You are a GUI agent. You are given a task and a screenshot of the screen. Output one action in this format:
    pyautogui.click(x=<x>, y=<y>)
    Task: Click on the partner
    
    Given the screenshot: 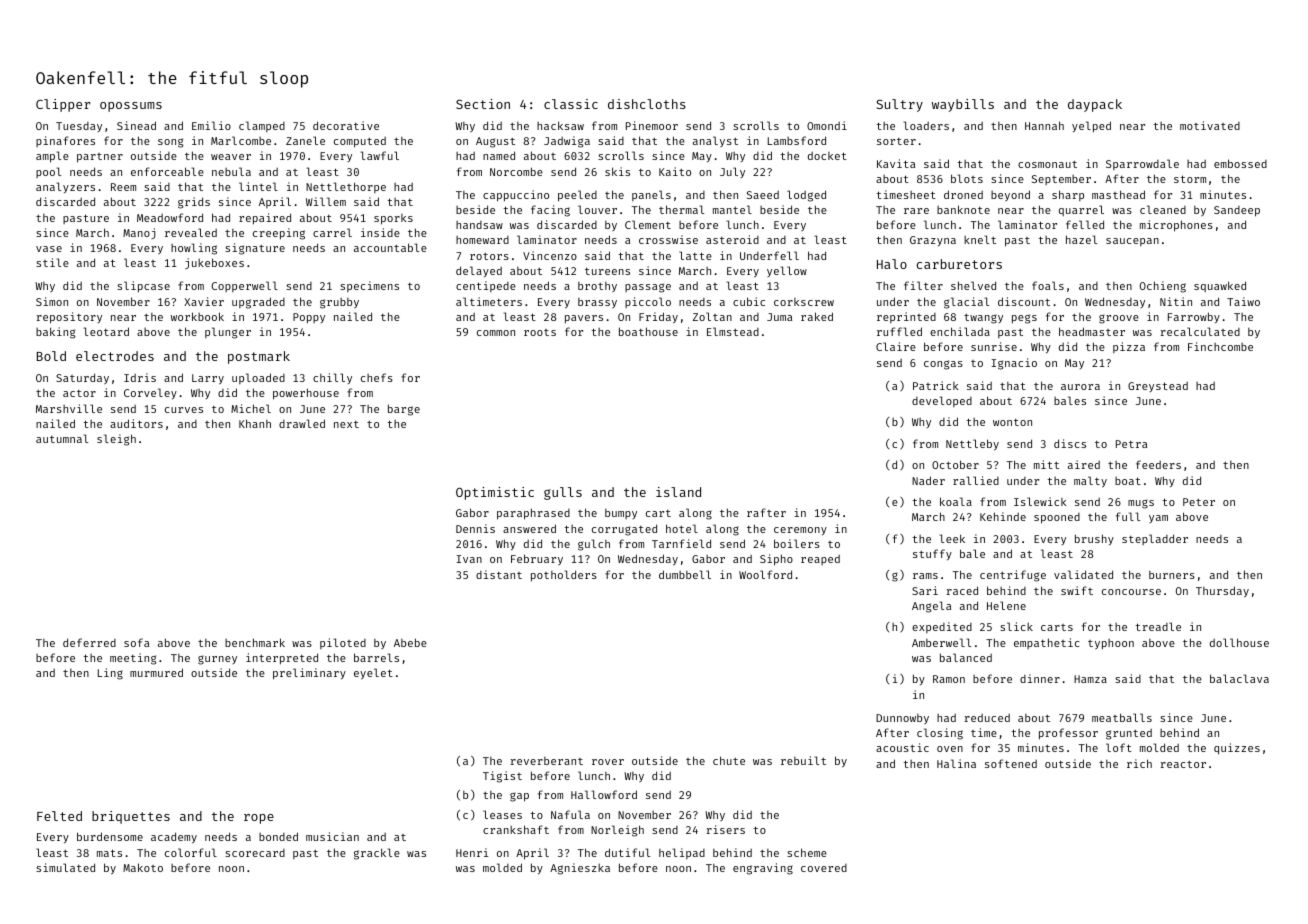 What is the action you would take?
    pyautogui.click(x=100, y=158)
